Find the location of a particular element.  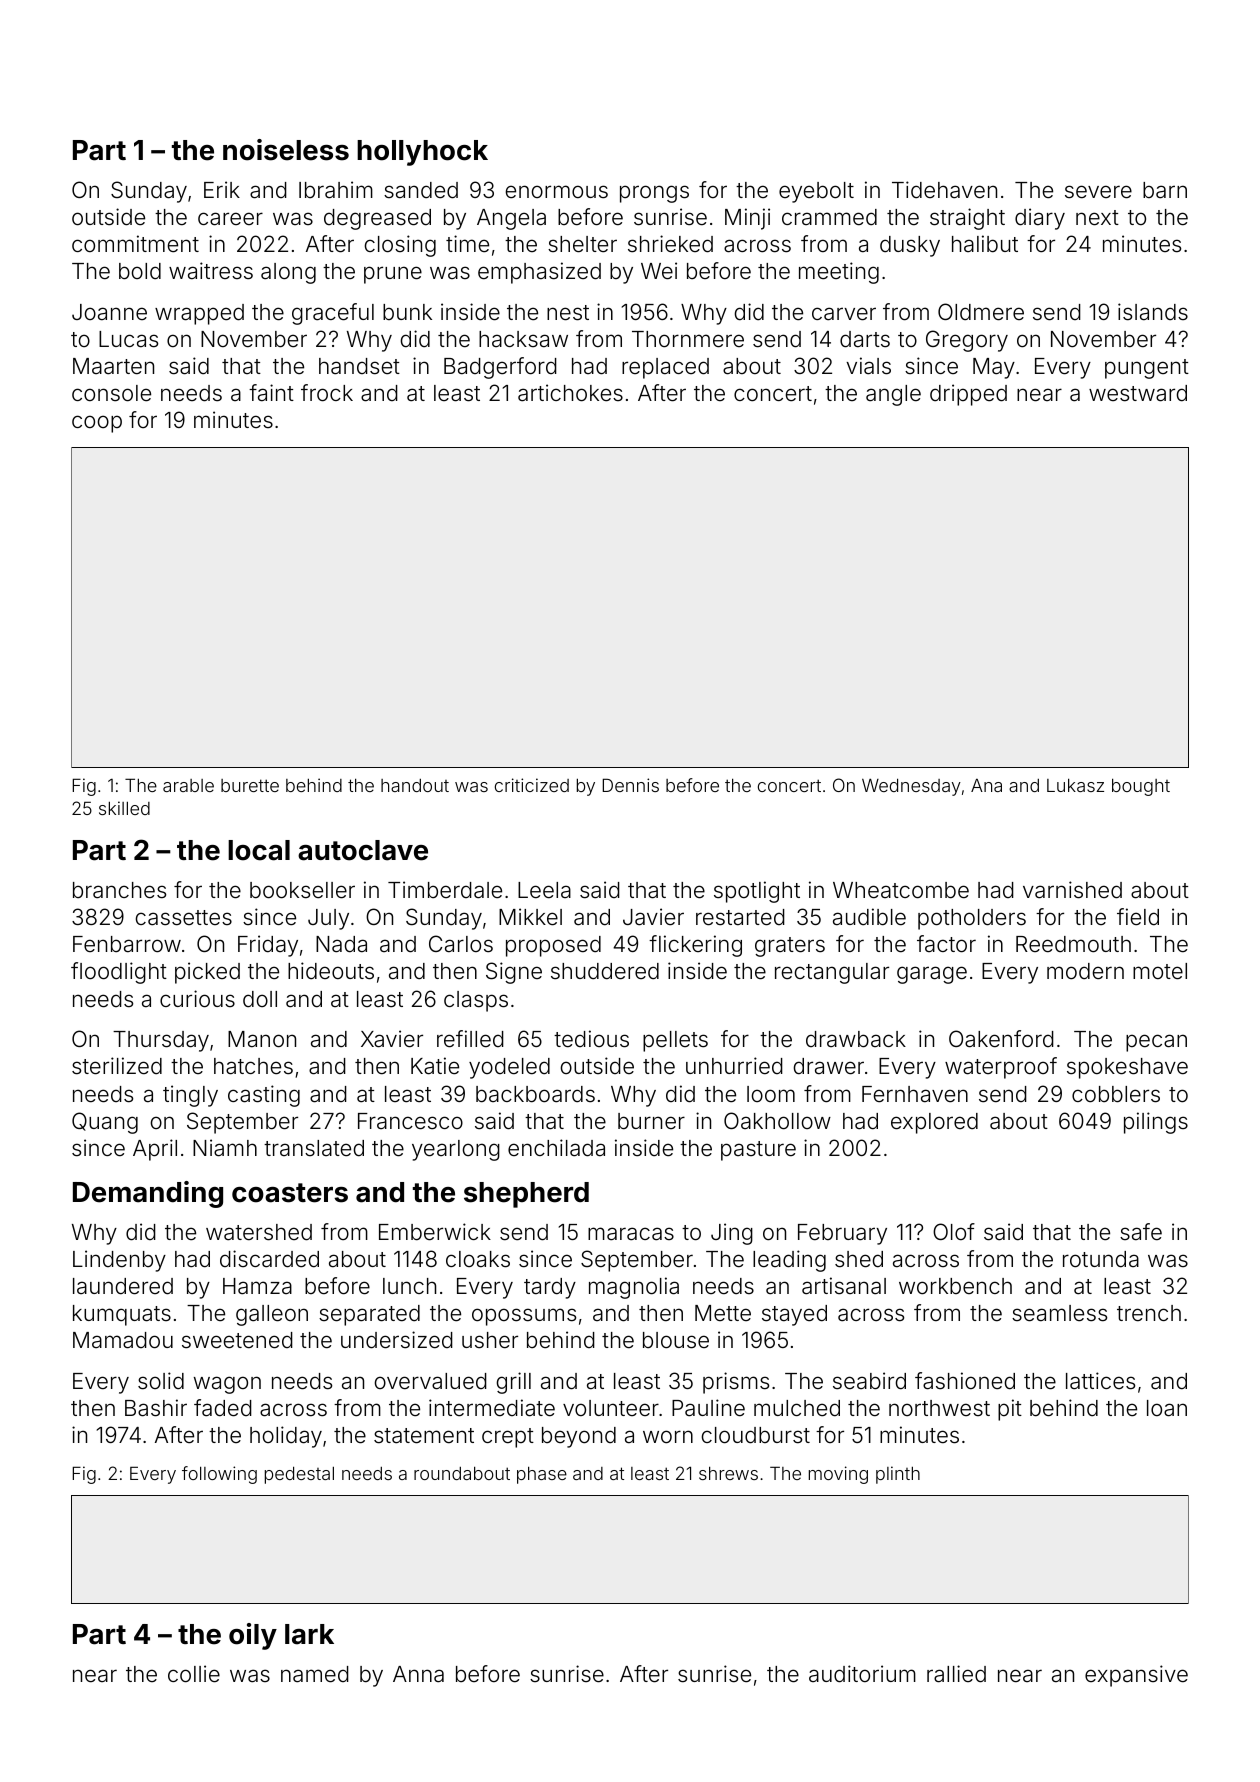

faint is located at coordinates (271, 393).
